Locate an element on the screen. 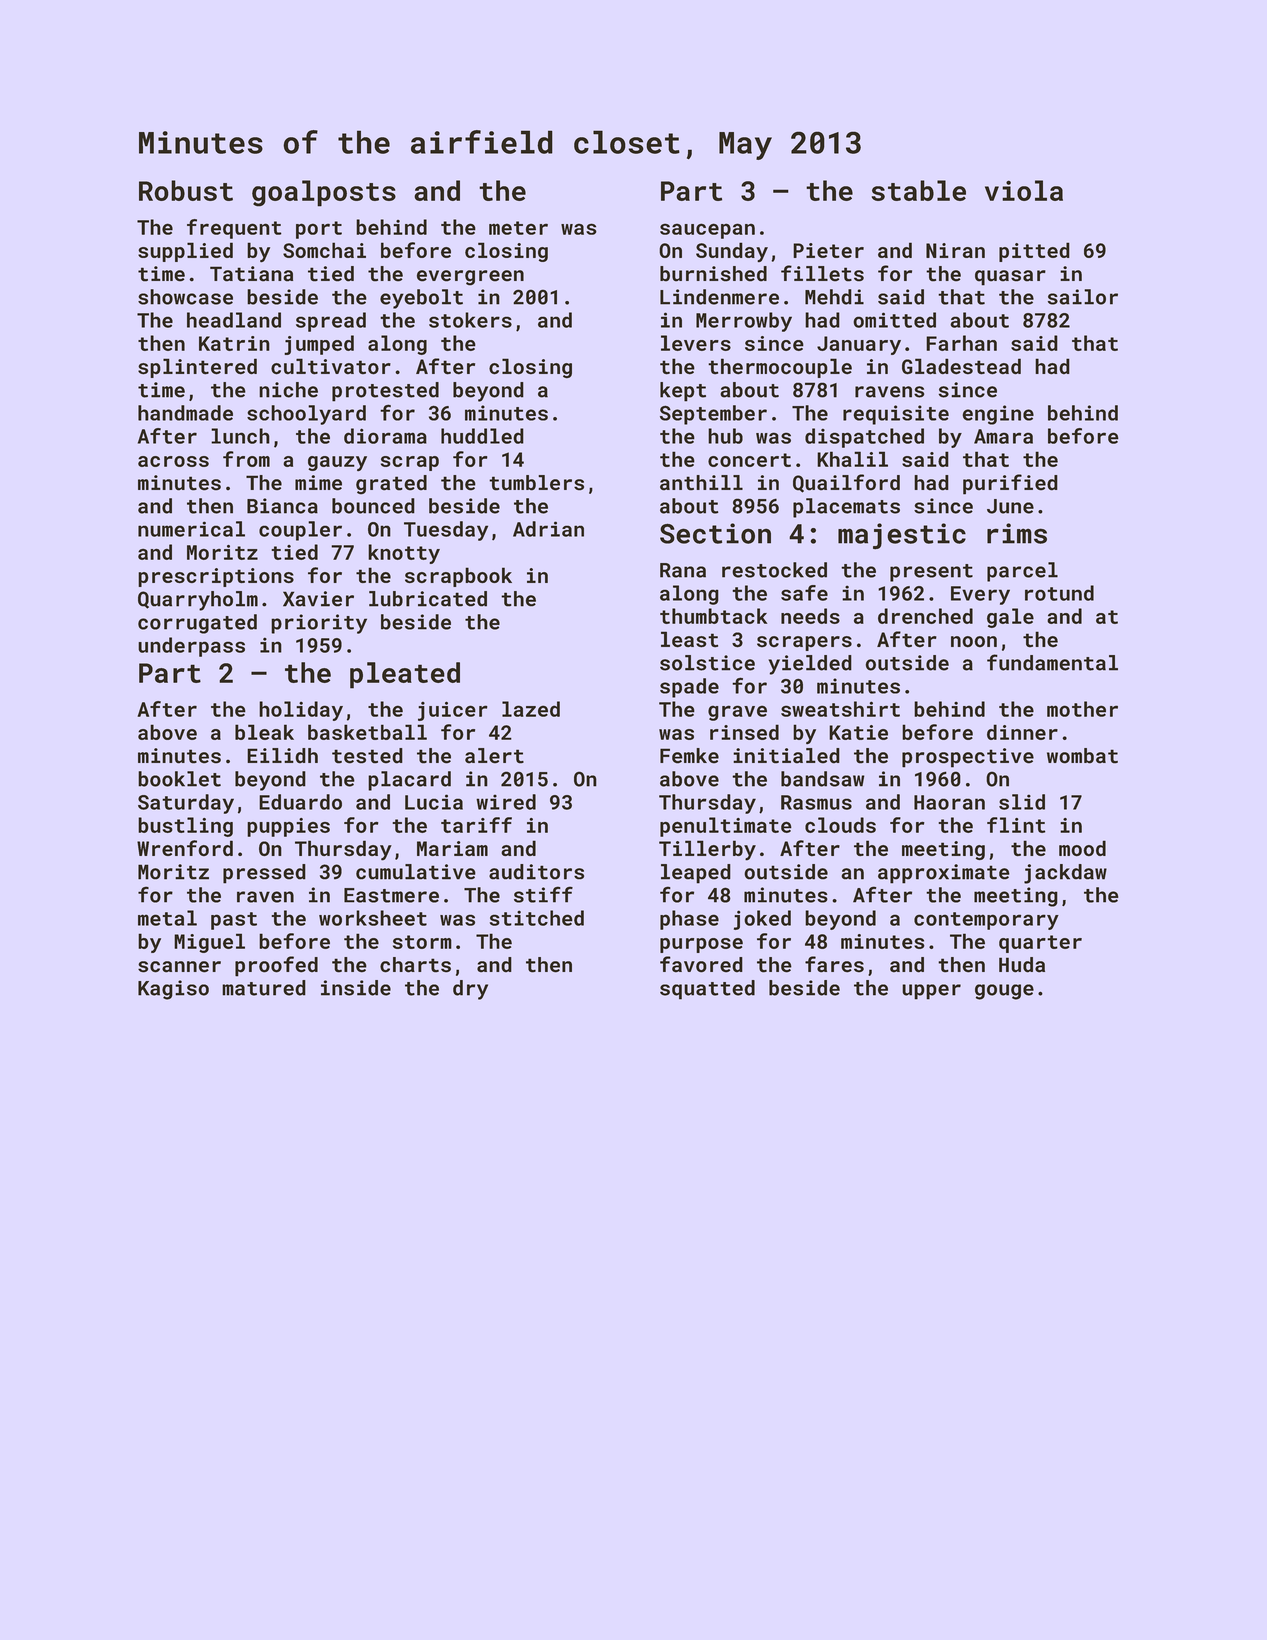 The height and width of the screenshot is (1640, 1267). June is located at coordinates (1010, 506).
